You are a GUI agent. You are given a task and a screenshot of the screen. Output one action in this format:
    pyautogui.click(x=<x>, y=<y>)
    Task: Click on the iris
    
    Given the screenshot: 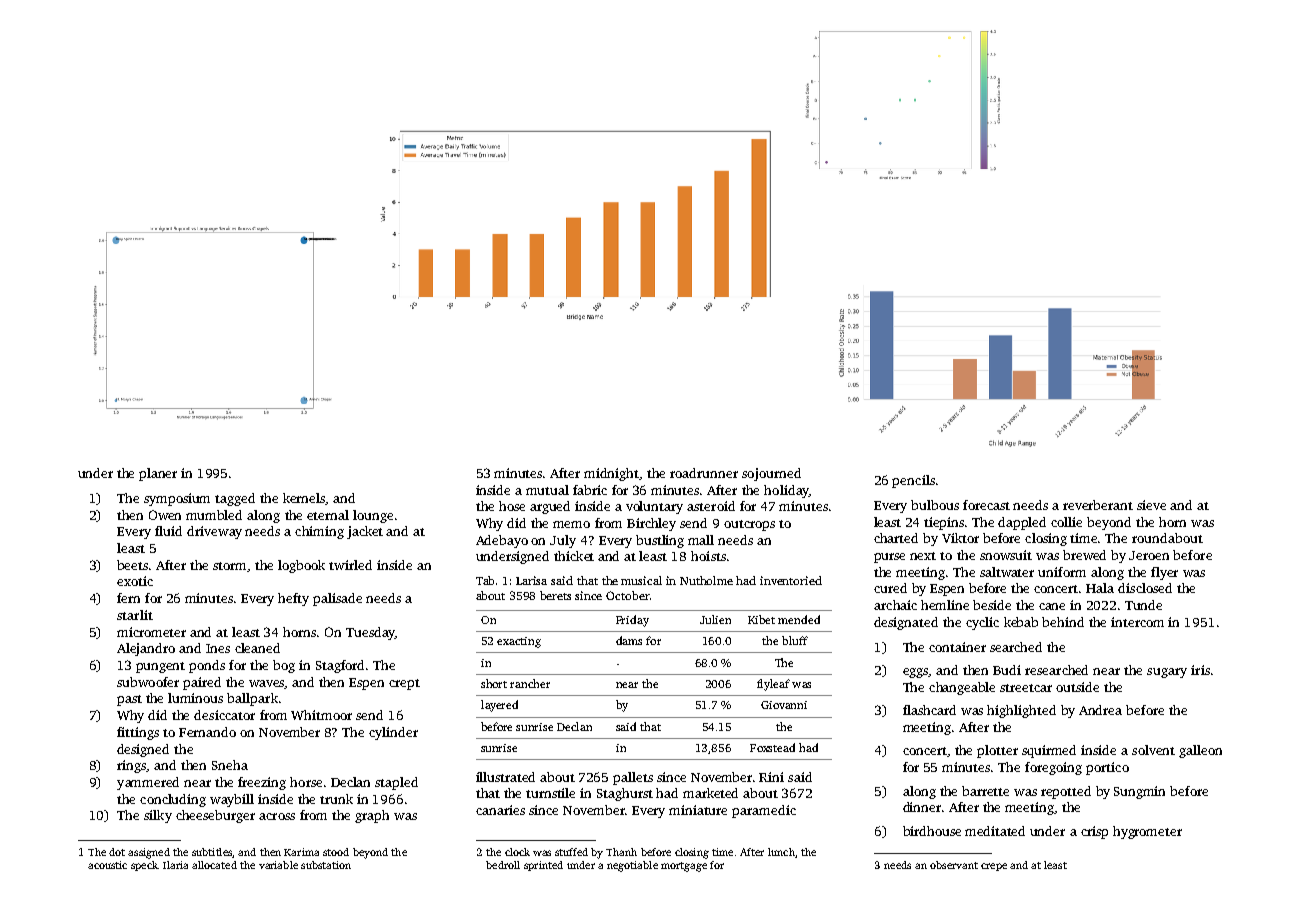 What is the action you would take?
    pyautogui.click(x=1200, y=670)
